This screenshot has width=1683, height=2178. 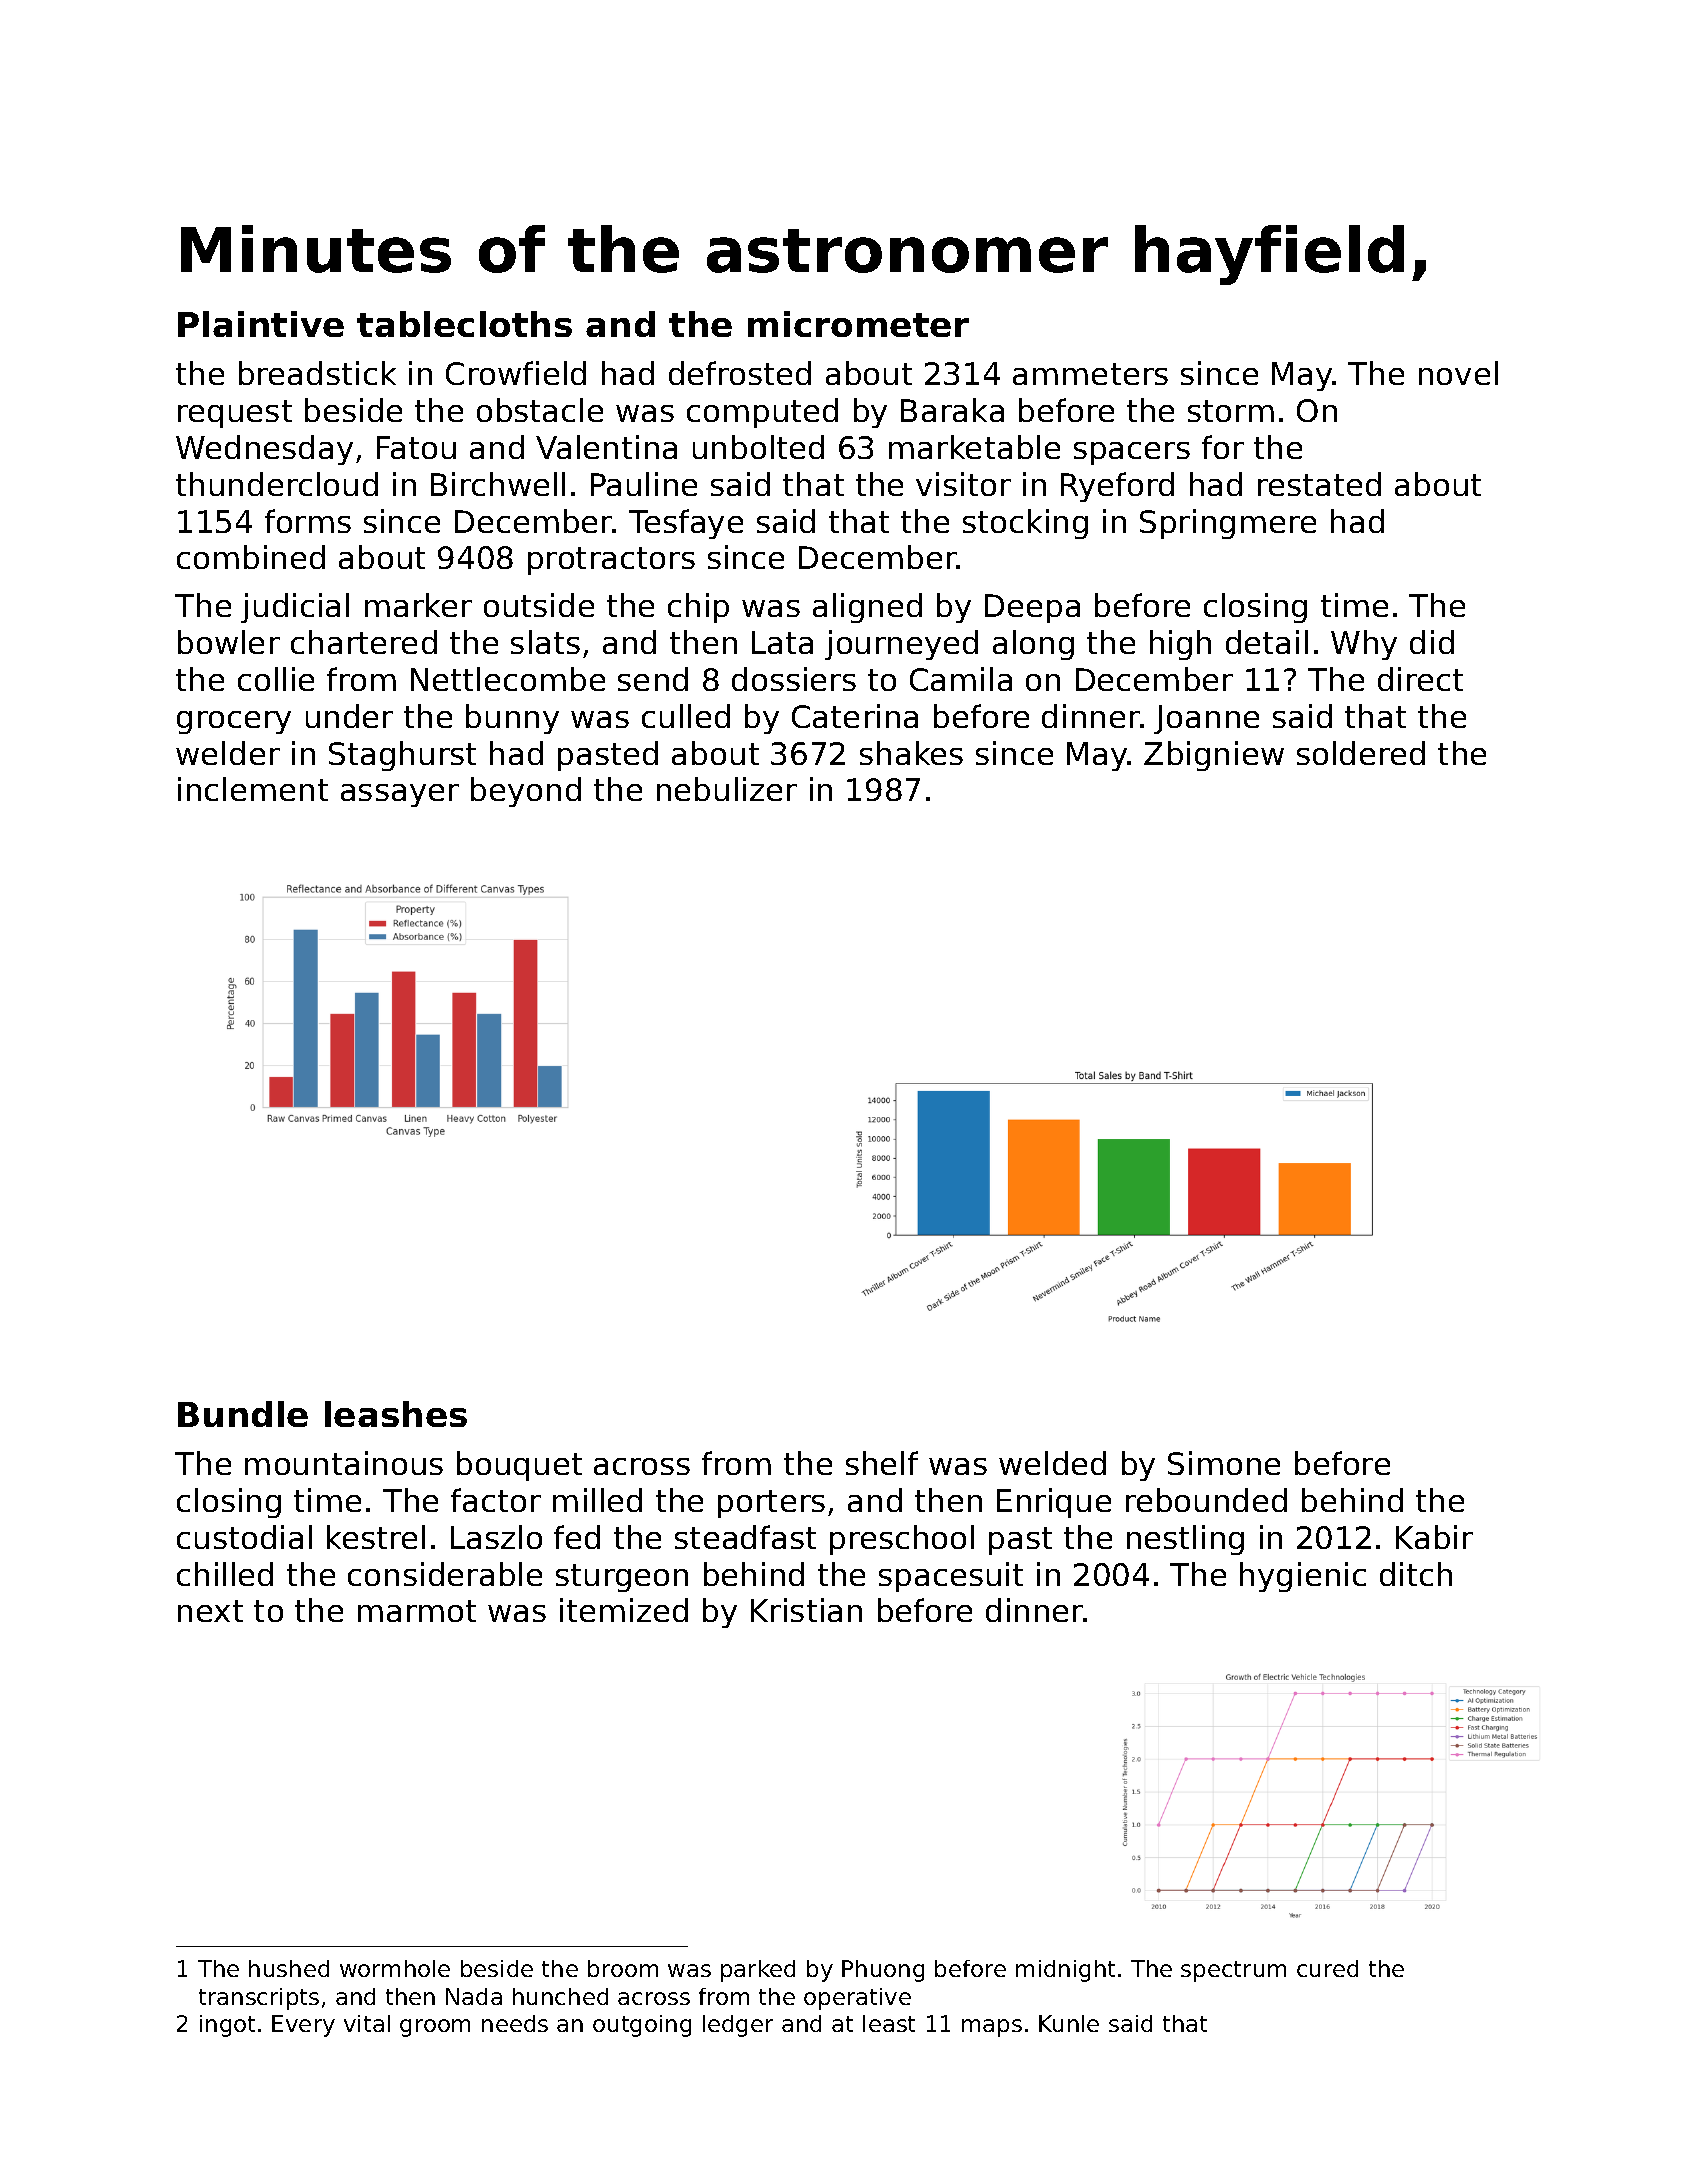 What do you see at coordinates (1224, 1463) in the screenshot?
I see `Simone` at bounding box center [1224, 1463].
